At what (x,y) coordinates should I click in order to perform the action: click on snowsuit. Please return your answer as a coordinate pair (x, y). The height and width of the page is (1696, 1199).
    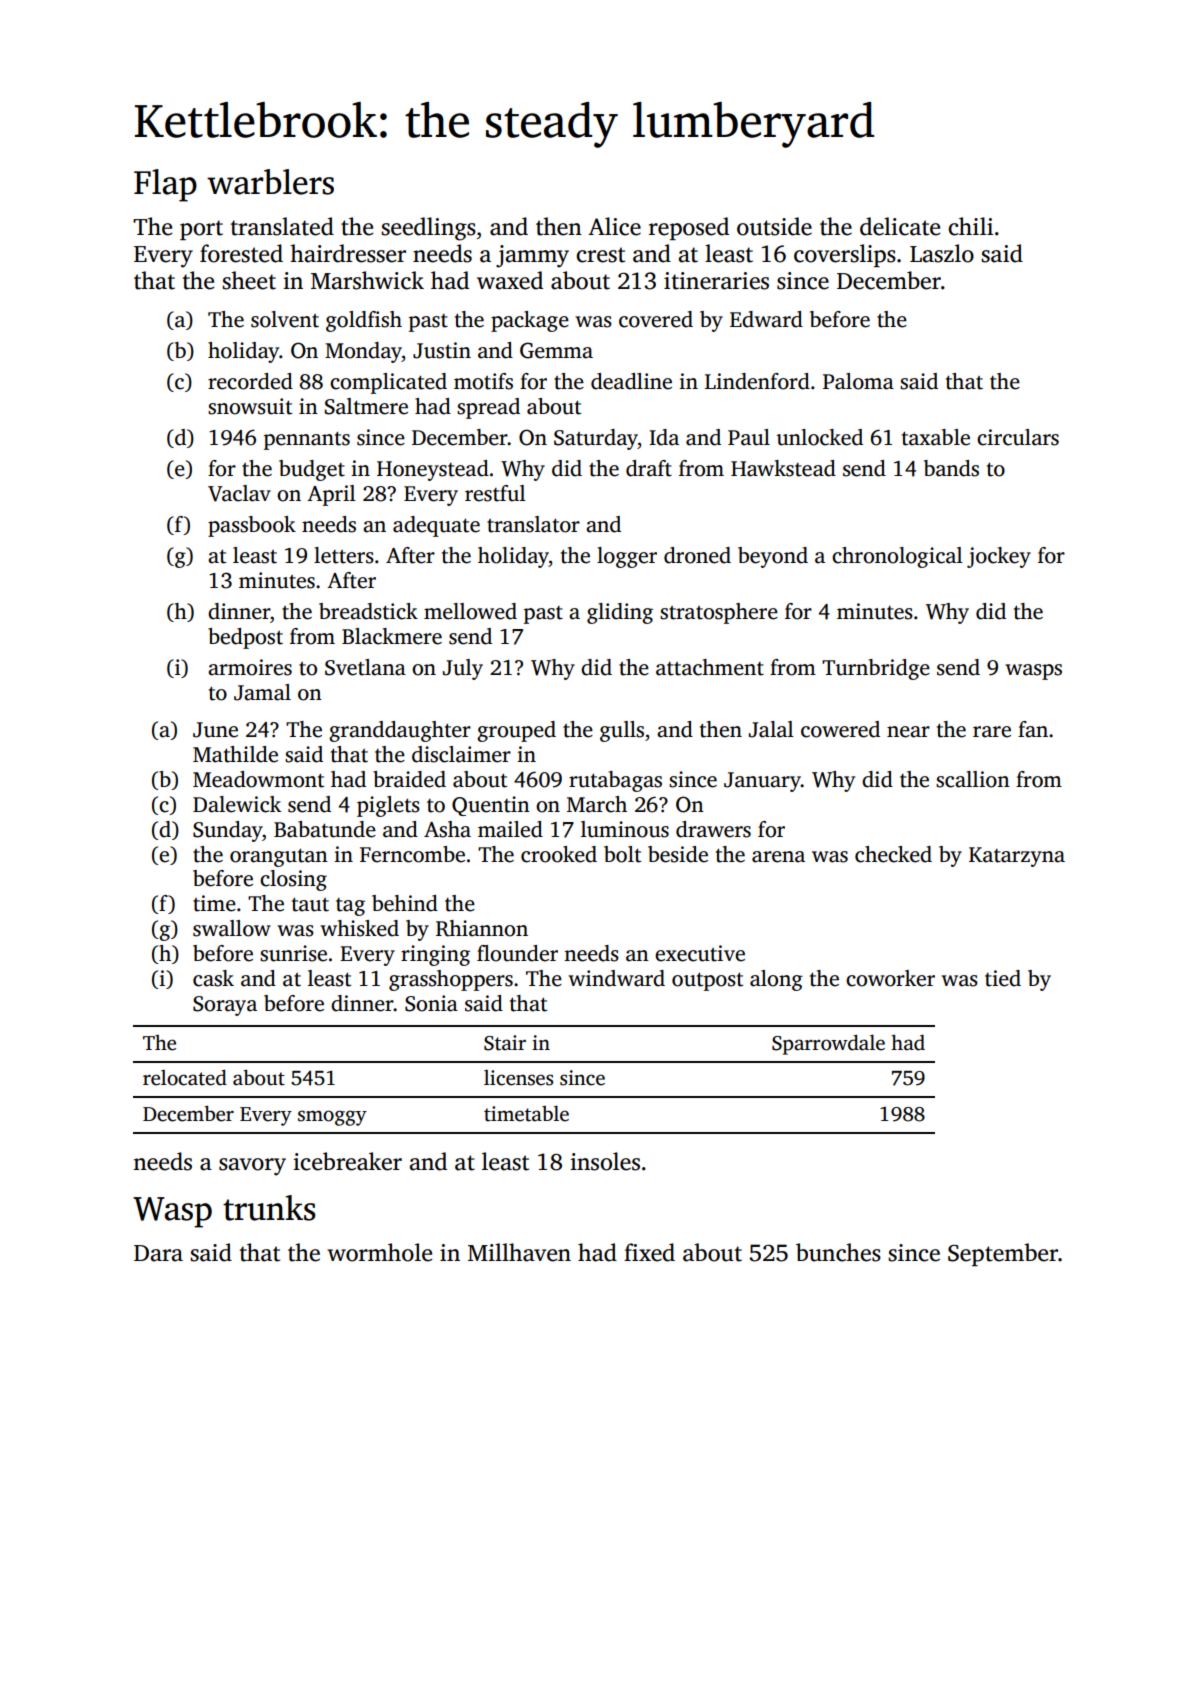
    Looking at the image, I should click on (250, 406).
